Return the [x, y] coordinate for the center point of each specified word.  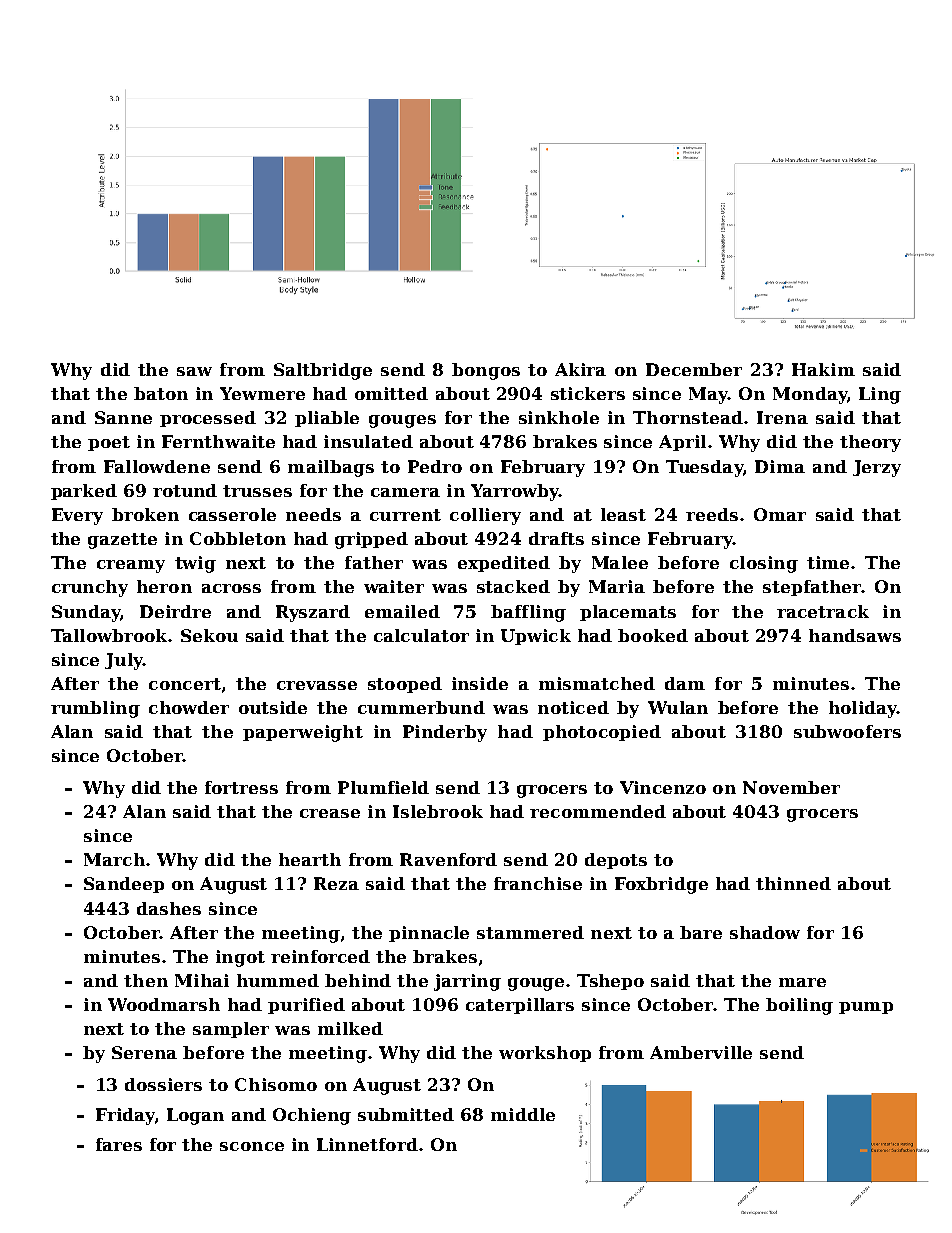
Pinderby [445, 733]
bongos [486, 371]
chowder [189, 707]
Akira [580, 369]
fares [119, 1144]
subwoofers [847, 731]
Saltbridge [323, 371]
